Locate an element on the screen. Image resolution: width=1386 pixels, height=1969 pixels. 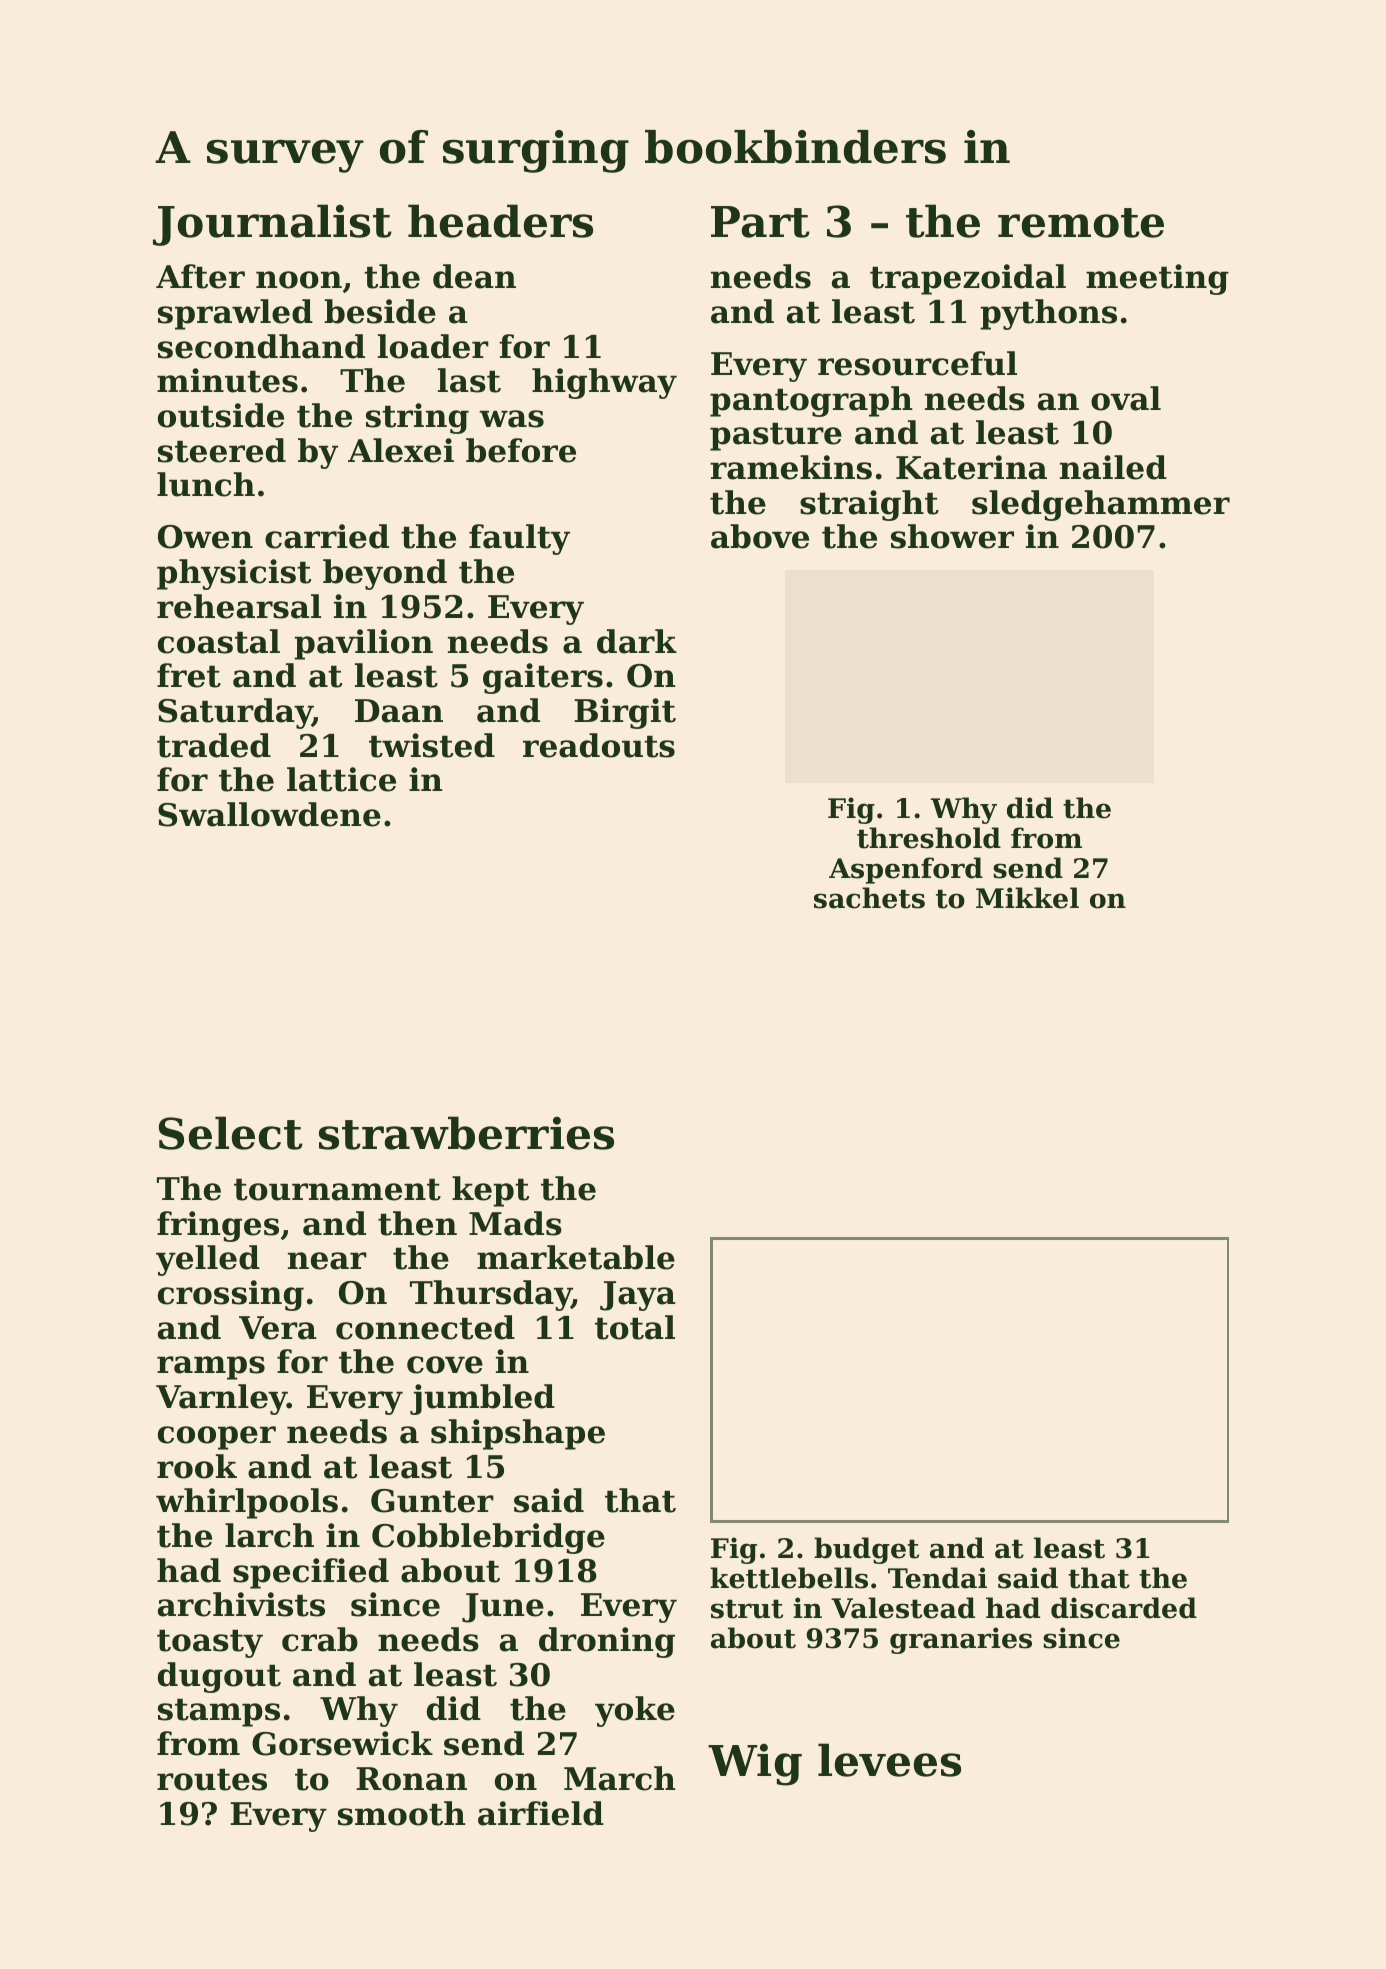
sledgehammer is located at coordinates (1101, 505).
